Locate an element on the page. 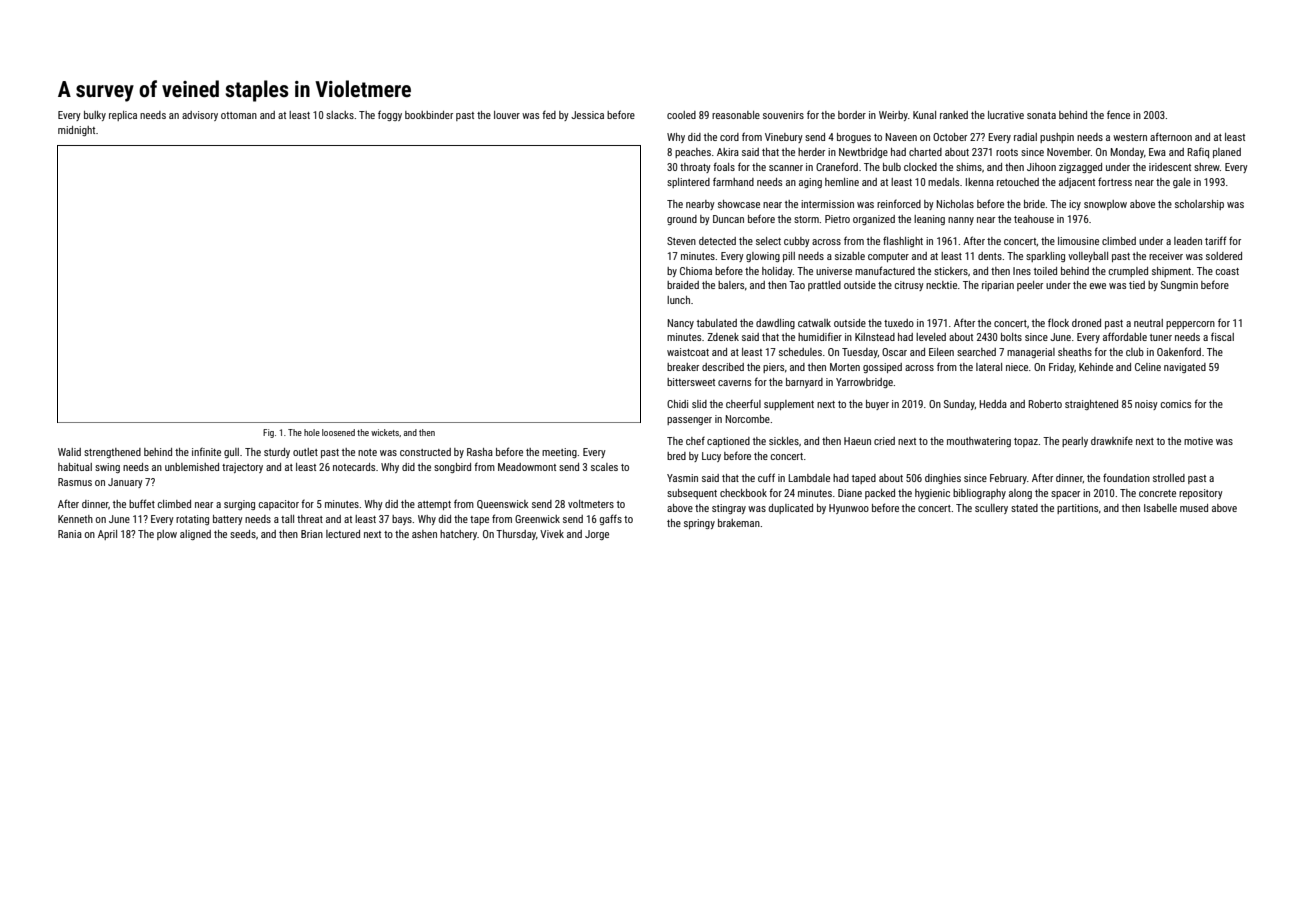  ottoman is located at coordinates (239, 115).
